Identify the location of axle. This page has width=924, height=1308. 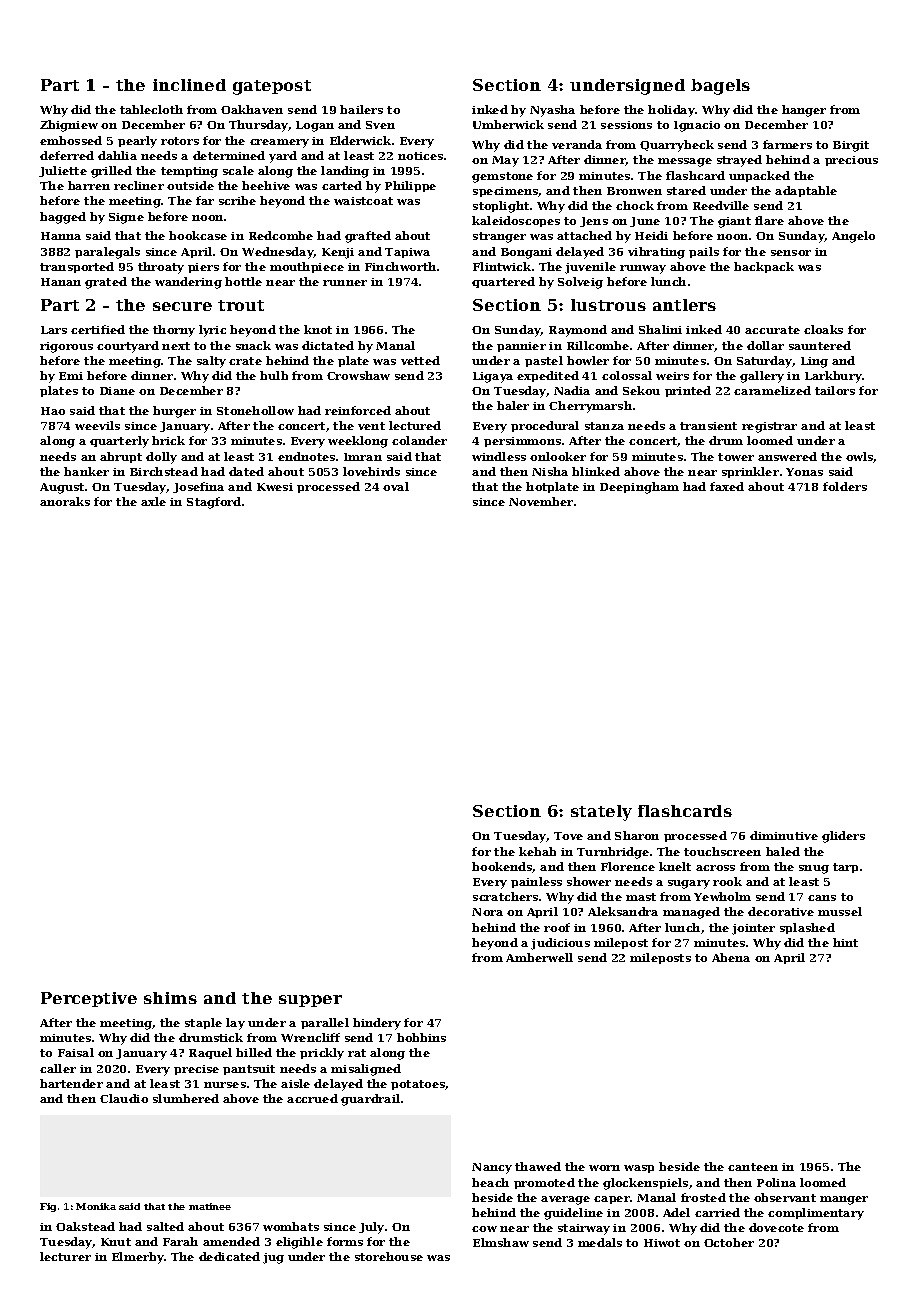
(153, 501).
